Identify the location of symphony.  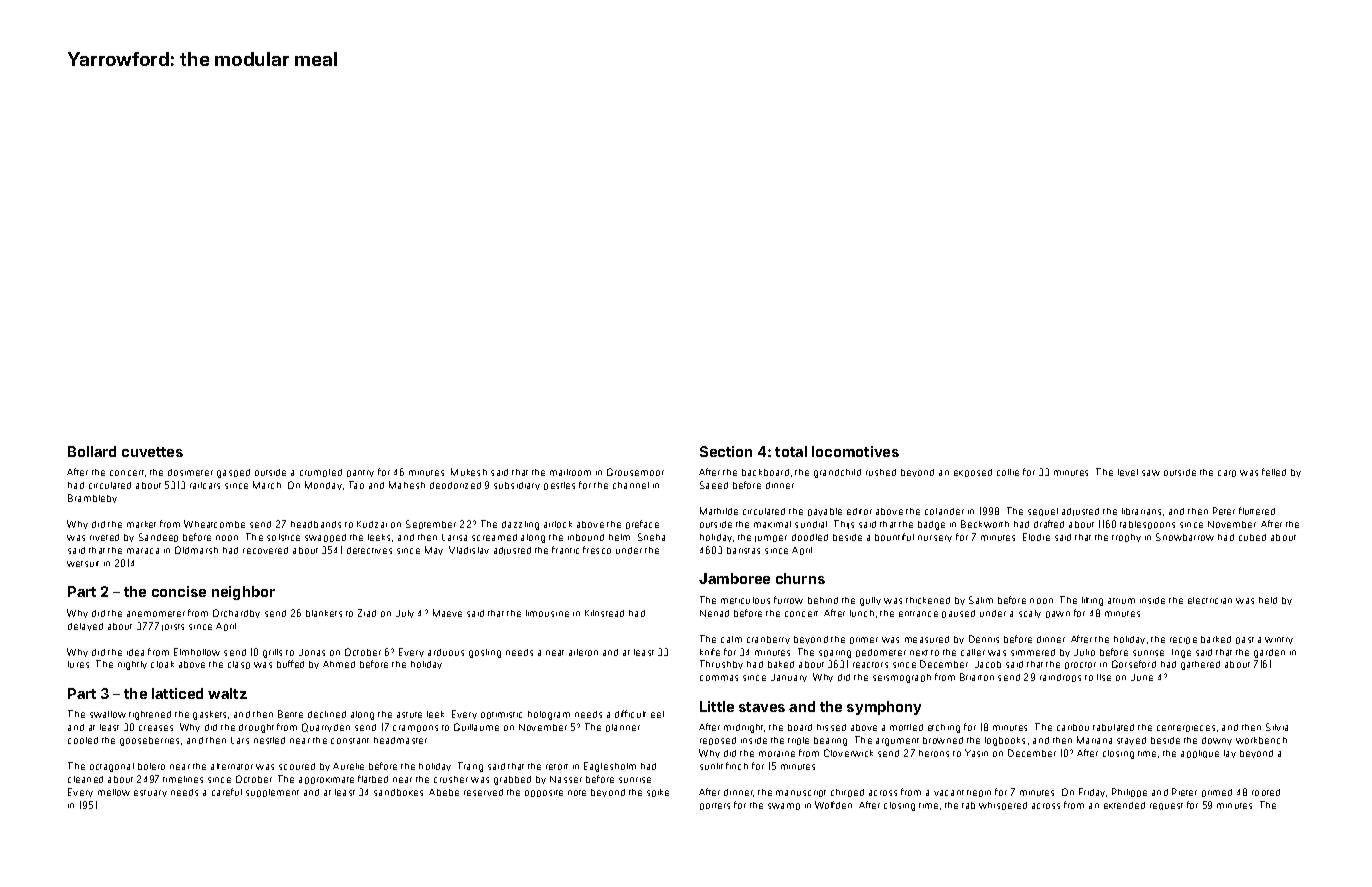
(884, 708).
